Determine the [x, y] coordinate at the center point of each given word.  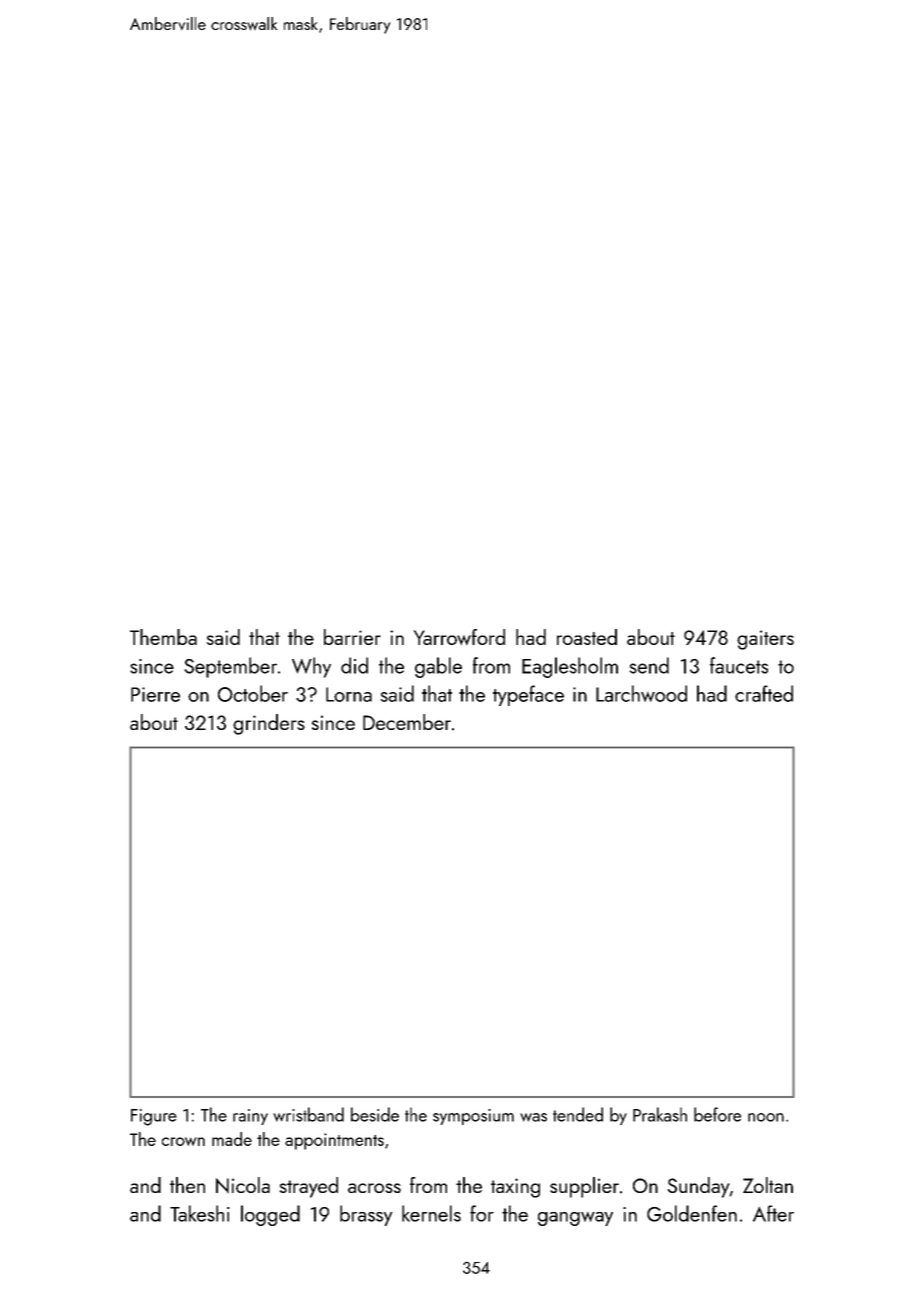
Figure [154, 1117]
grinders [269, 724]
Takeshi [200, 1213]
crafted [764, 693]
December [407, 722]
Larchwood [641, 693]
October [253, 693]
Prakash [660, 1114]
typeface [528, 695]
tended [578, 1114]
